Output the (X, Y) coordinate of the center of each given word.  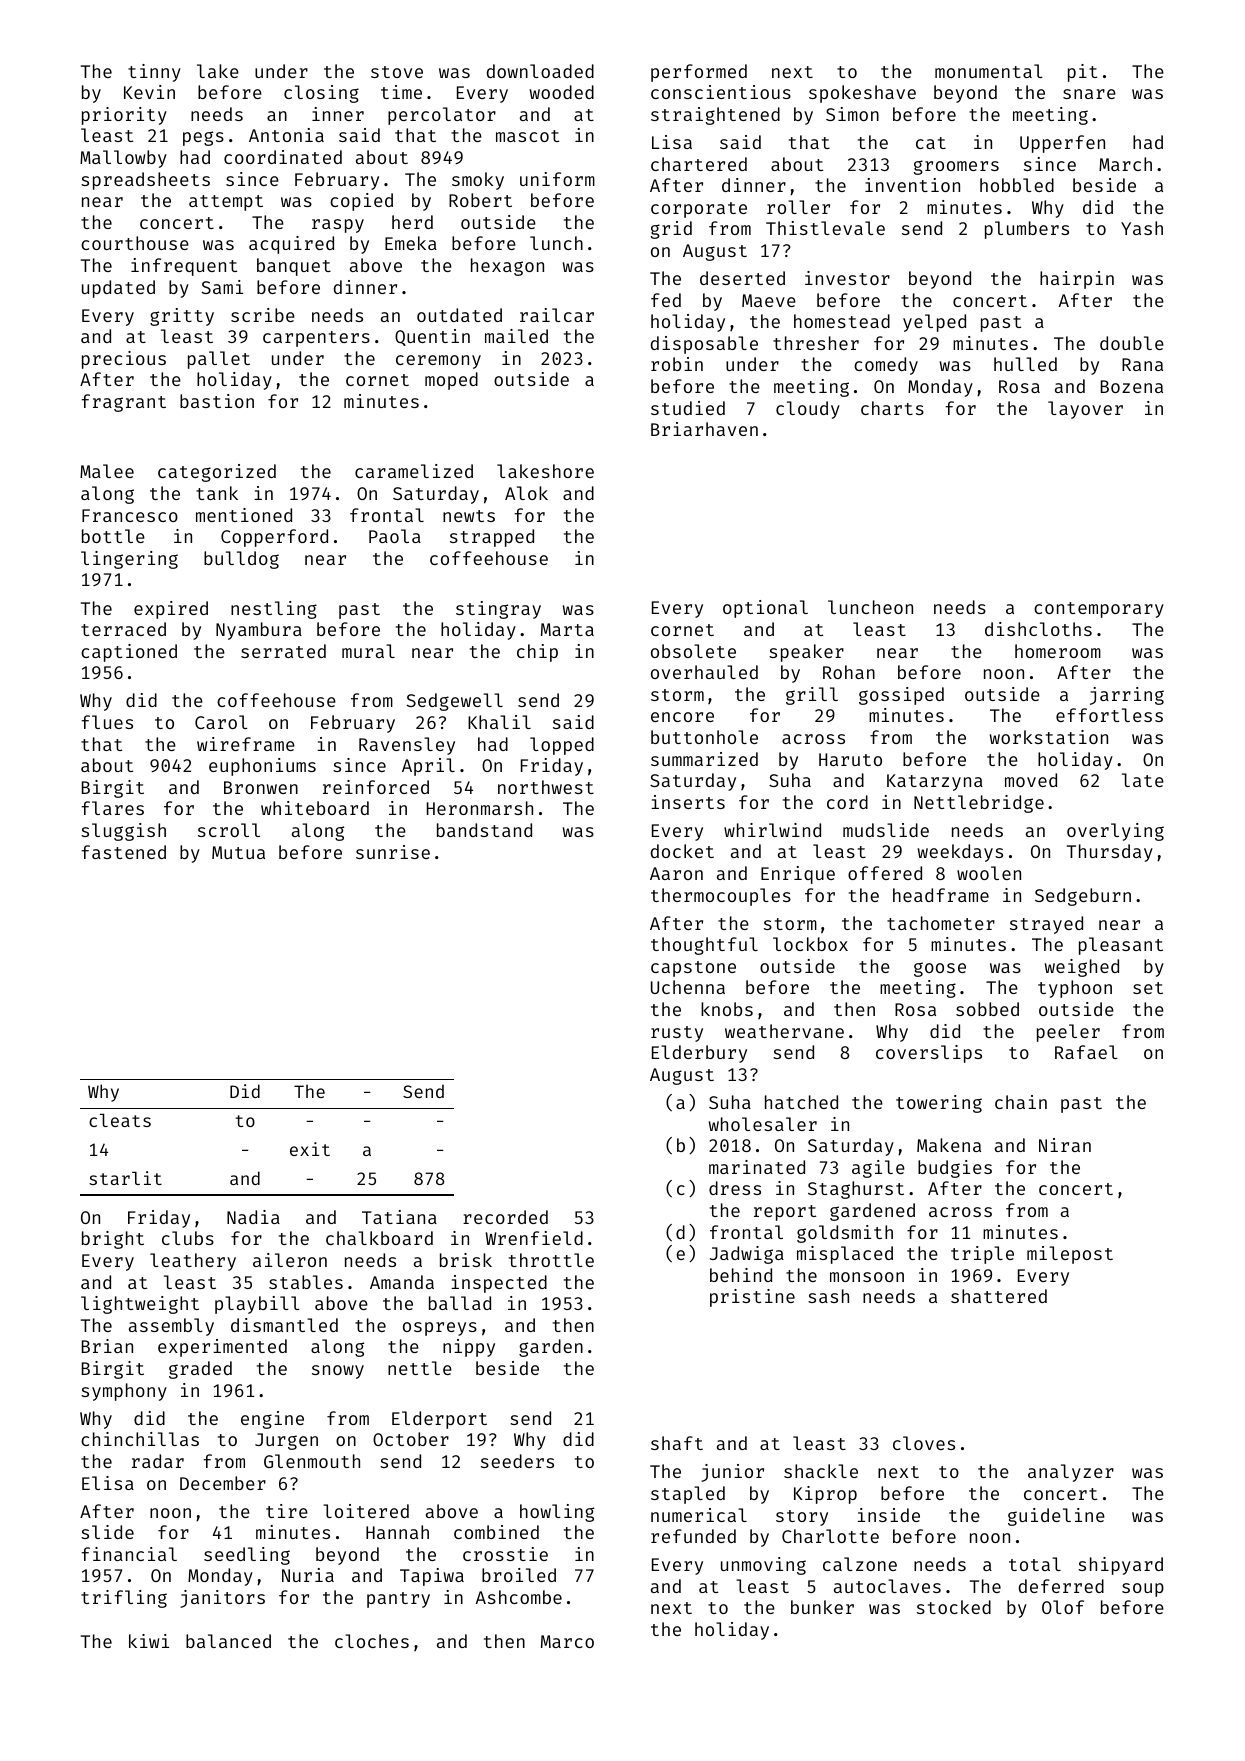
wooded (562, 92)
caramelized (414, 471)
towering (939, 1104)
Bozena (1132, 386)
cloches (372, 1641)
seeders (517, 1461)
